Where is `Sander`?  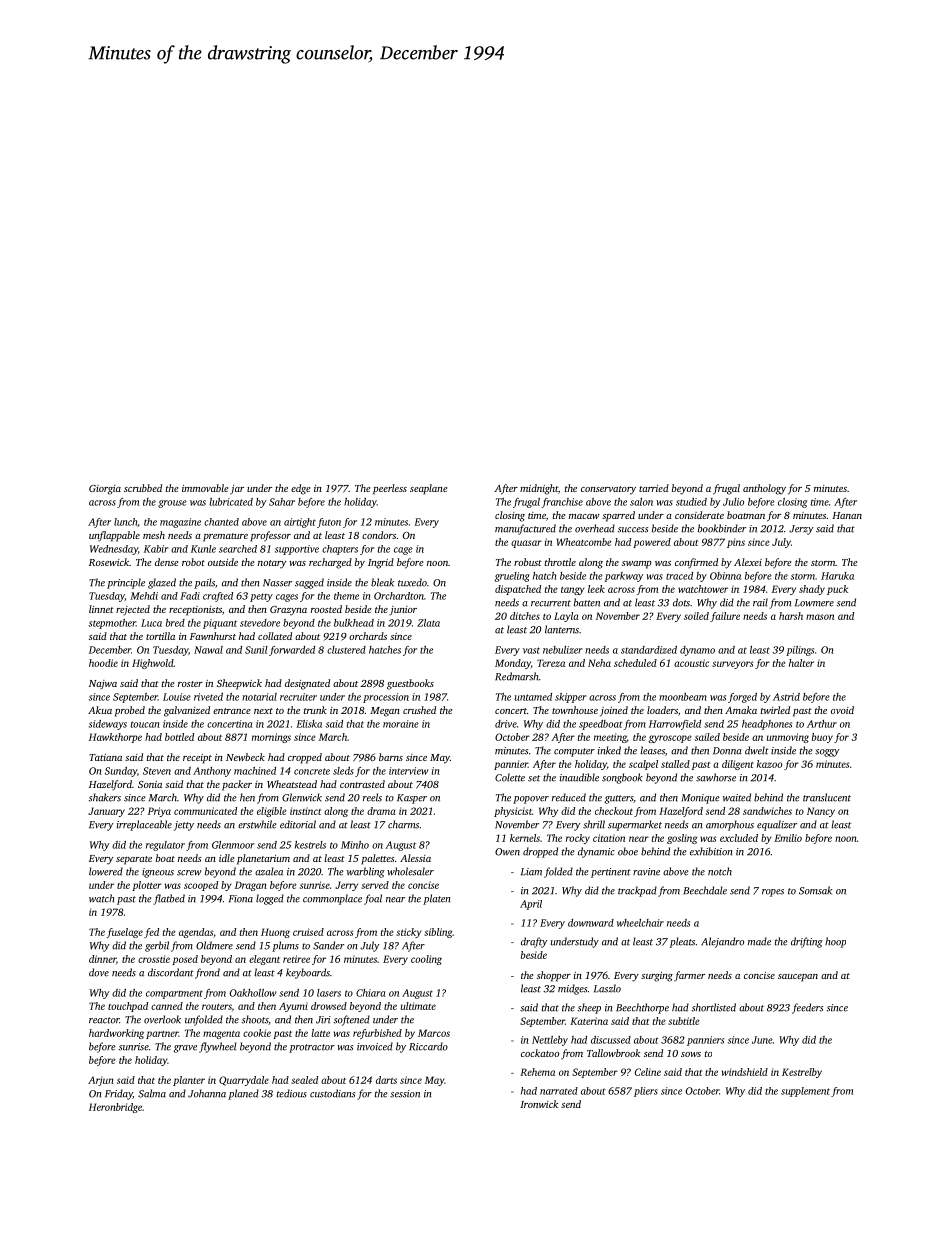
Sander is located at coordinates (328, 945).
